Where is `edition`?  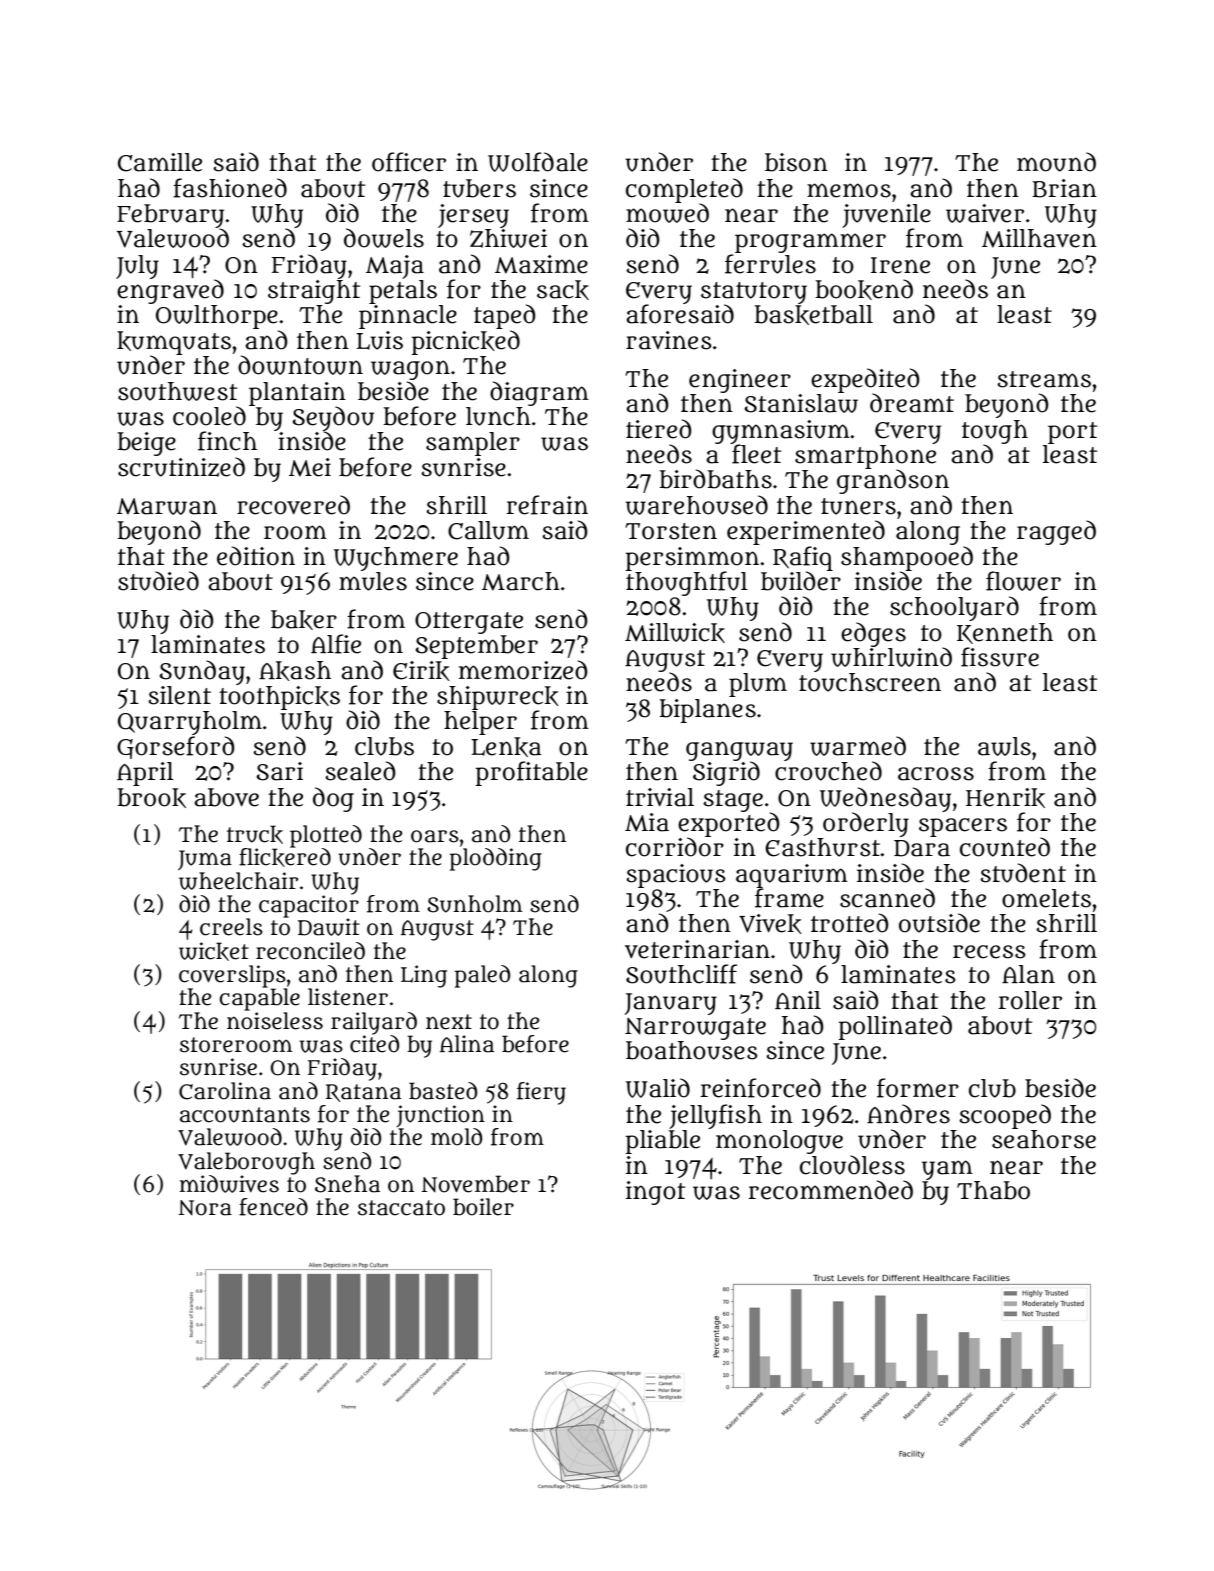 edition is located at coordinates (256, 556).
